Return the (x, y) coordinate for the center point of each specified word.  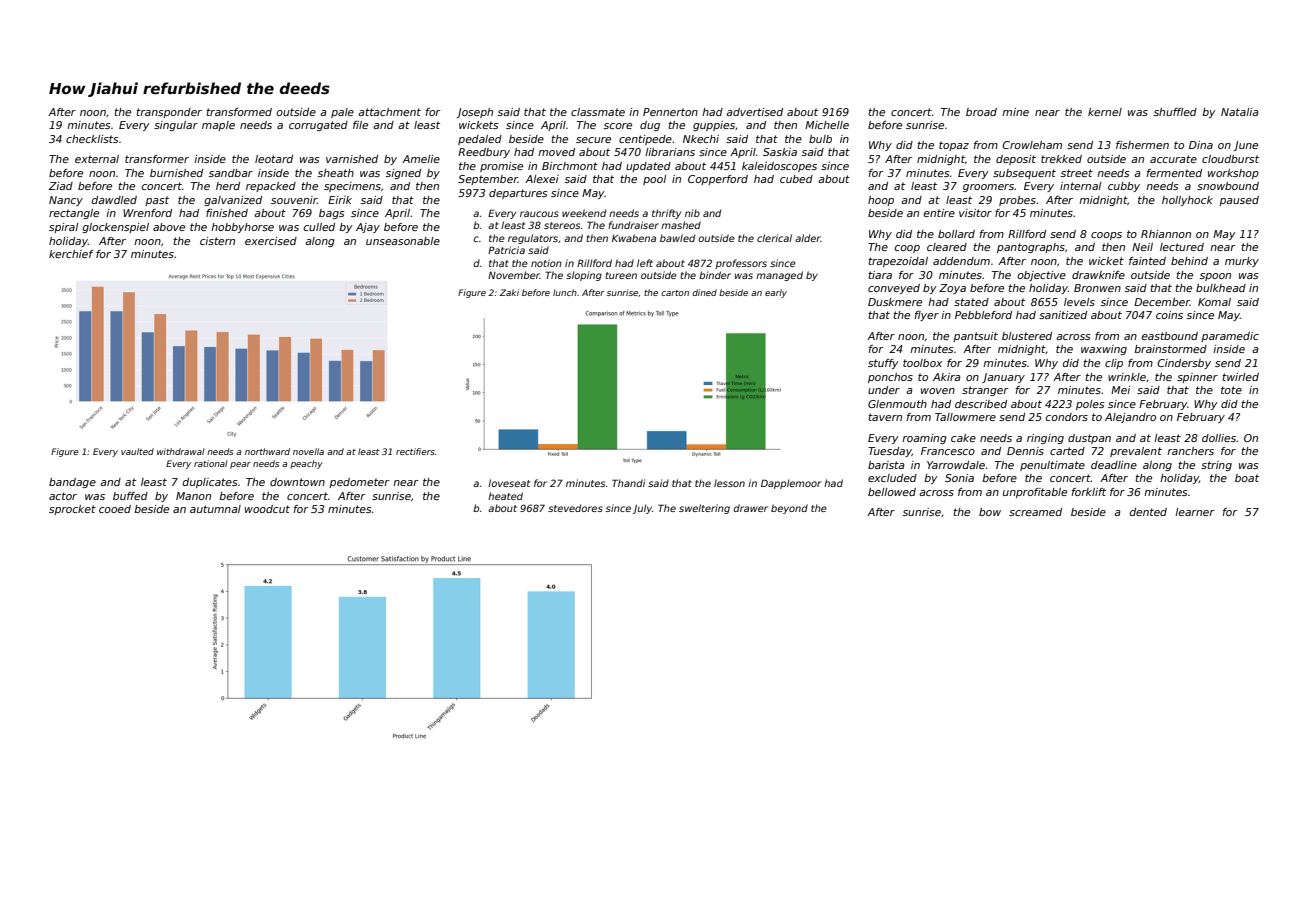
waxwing (1104, 350)
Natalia (1240, 112)
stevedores (575, 508)
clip (1114, 364)
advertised (754, 112)
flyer (926, 316)
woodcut (267, 509)
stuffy (883, 364)
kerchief (71, 254)
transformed (239, 112)
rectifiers (415, 451)
